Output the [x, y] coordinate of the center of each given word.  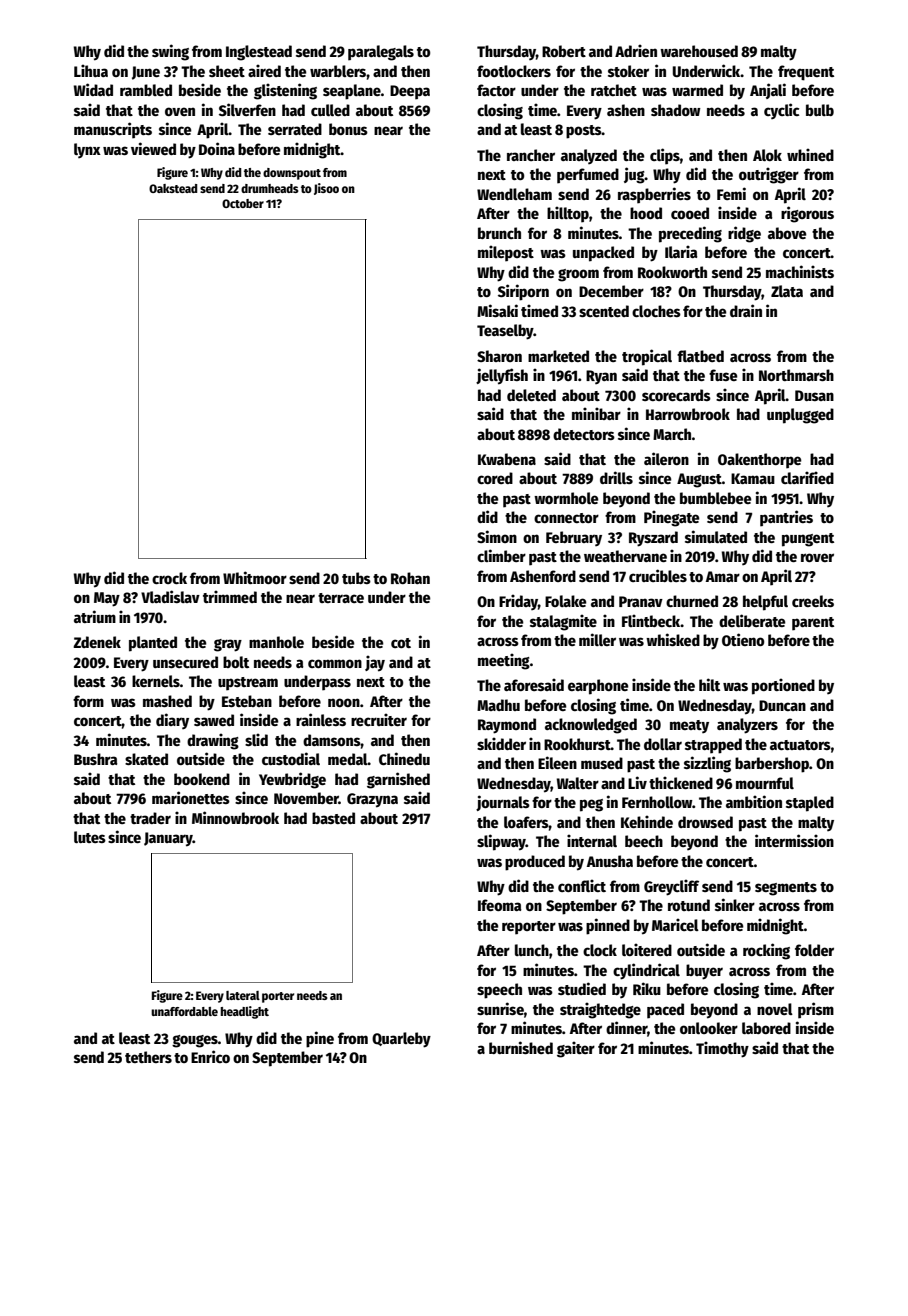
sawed [214, 720]
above [787, 233]
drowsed [705, 822]
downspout [292, 174]
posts [584, 132]
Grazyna [372, 800]
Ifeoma [500, 905]
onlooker [709, 1028]
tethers [148, 1057]
